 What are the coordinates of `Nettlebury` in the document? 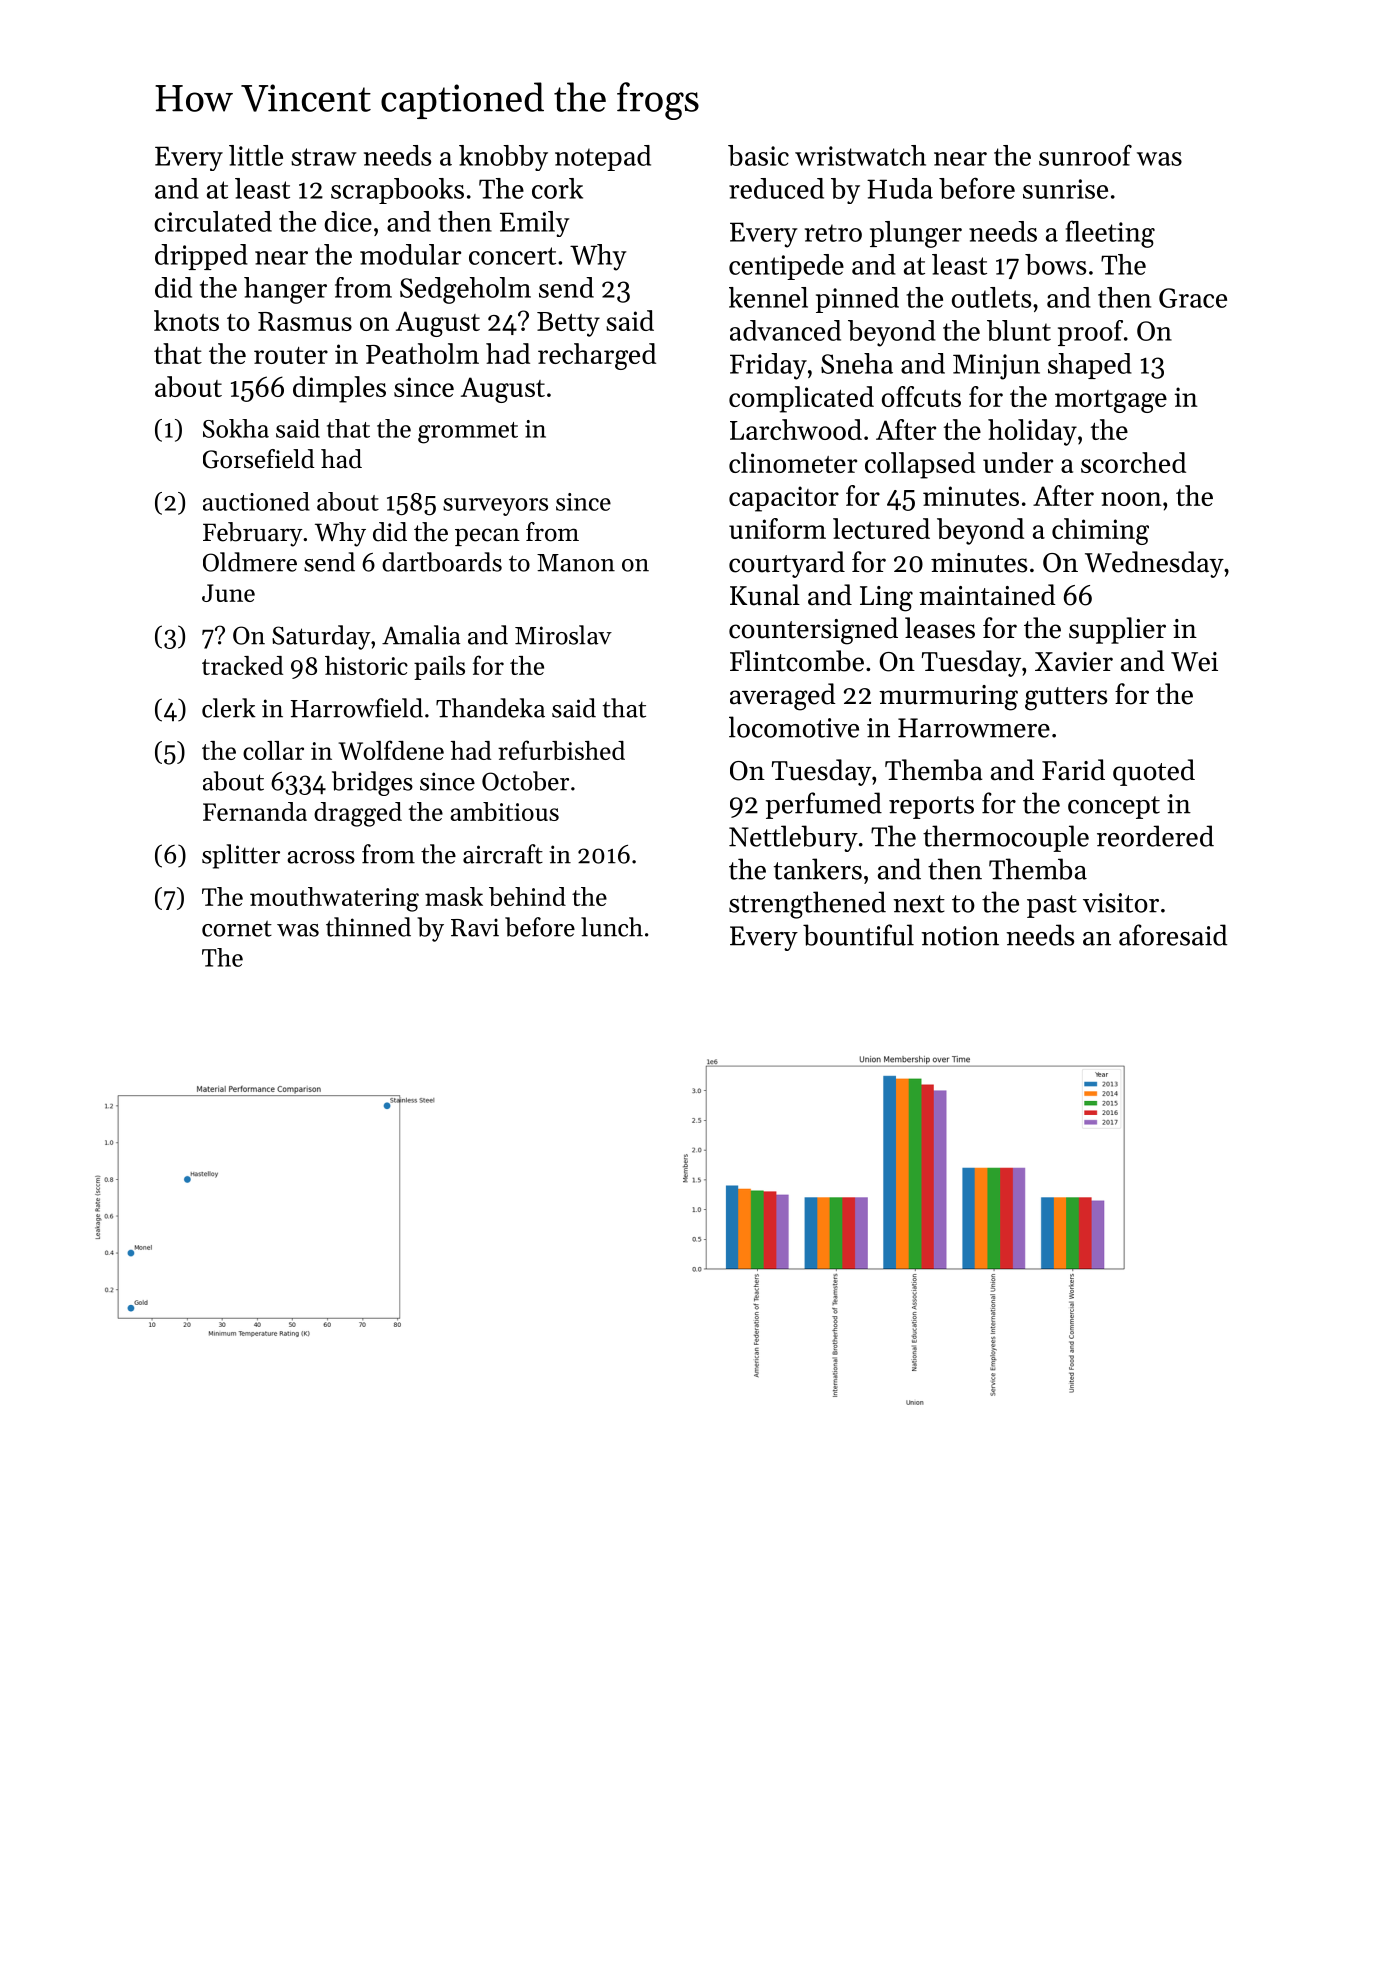 It's located at (793, 838).
